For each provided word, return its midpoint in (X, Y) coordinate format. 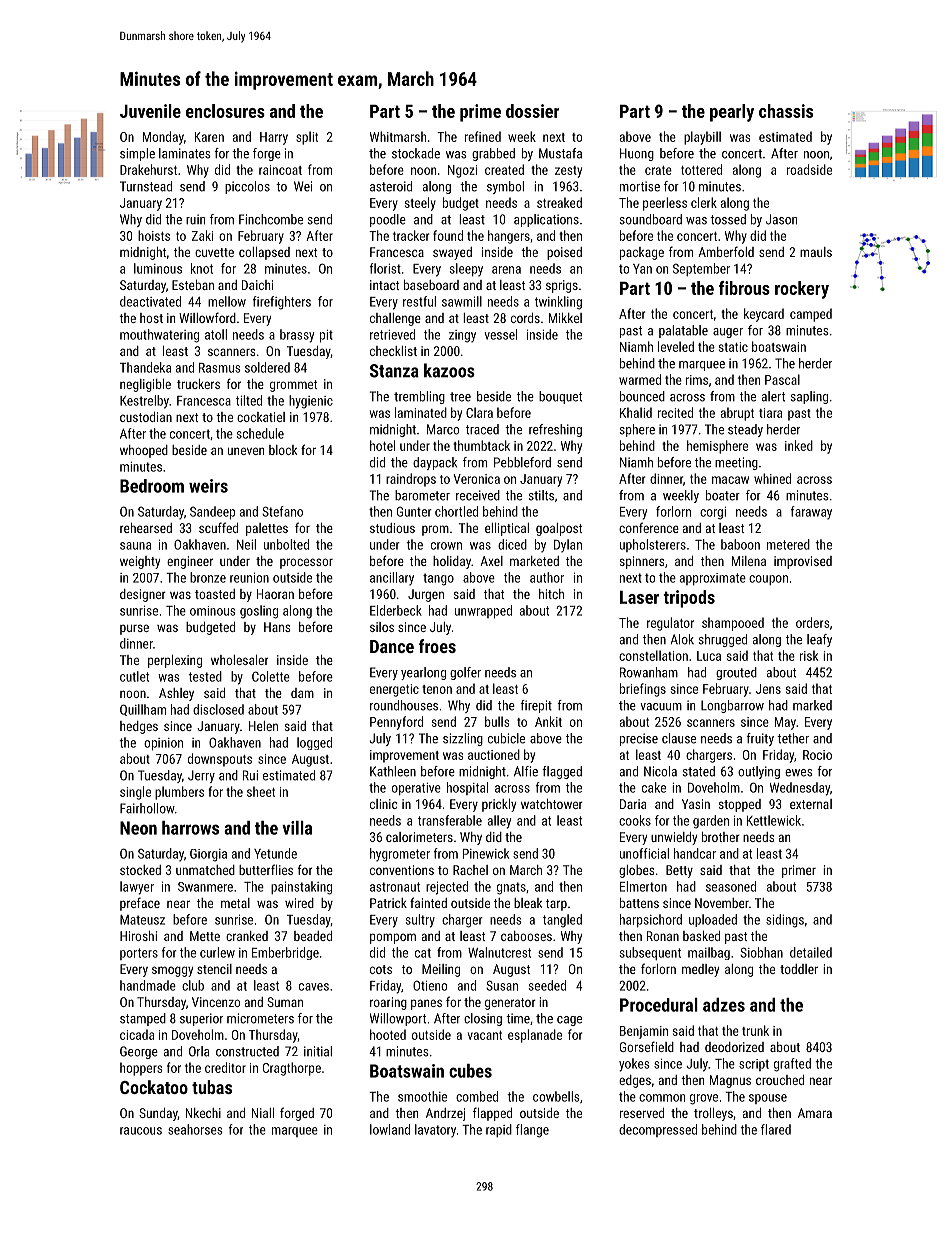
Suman (285, 1002)
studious (392, 528)
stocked (140, 870)
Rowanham (649, 672)
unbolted (286, 544)
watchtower (552, 804)
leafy (819, 640)
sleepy (466, 270)
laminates (185, 153)
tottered (701, 169)
